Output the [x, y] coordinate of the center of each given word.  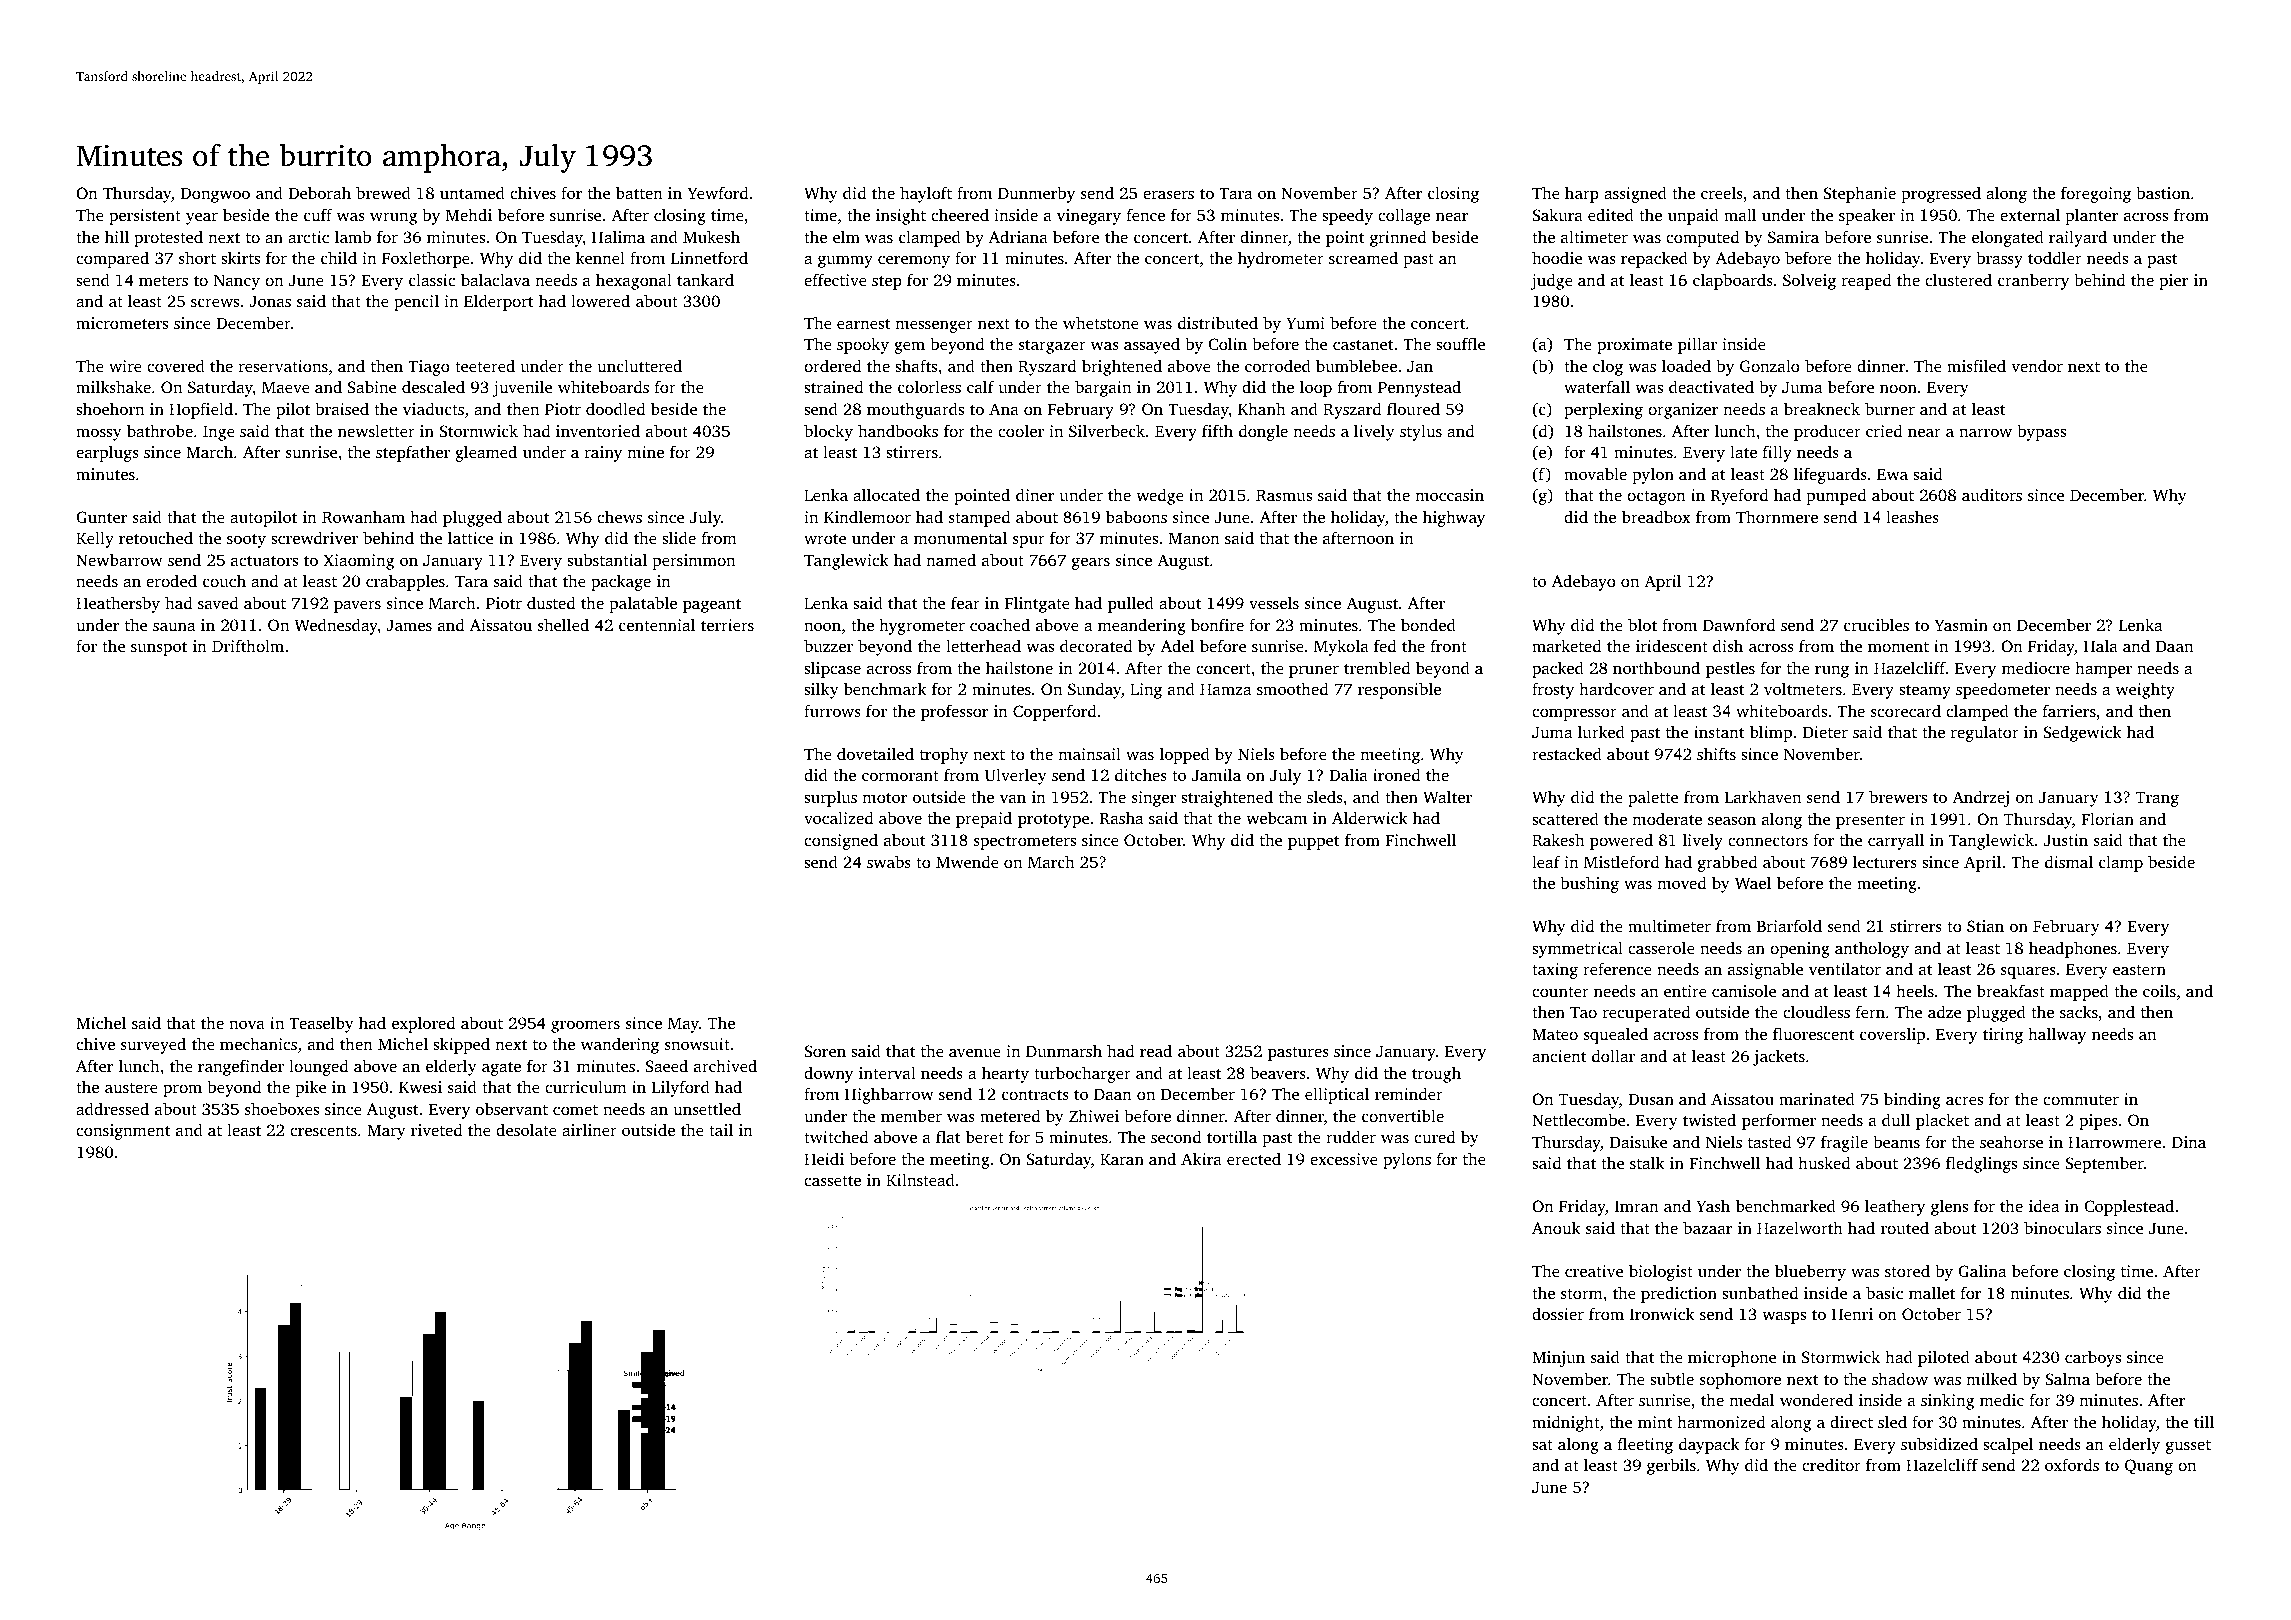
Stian [1985, 926]
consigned [841, 841]
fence [1146, 214]
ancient [1559, 1056]
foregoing [2096, 194]
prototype [1053, 821]
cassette [832, 1181]
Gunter [101, 517]
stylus [1421, 432]
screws [215, 302]
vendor [2037, 365]
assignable [1765, 970]
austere [131, 1088]
